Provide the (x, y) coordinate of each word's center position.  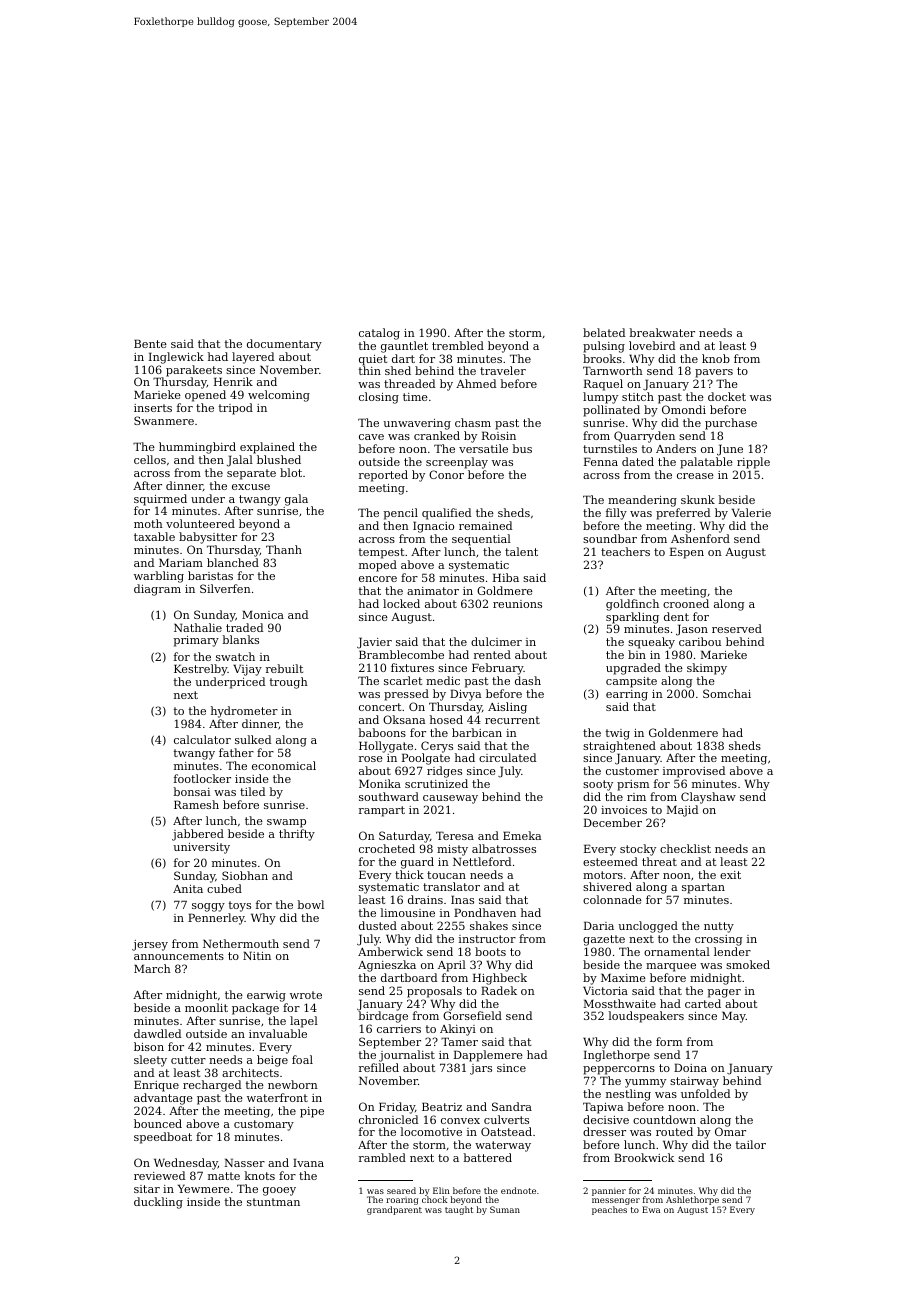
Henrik (233, 381)
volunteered (200, 523)
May (734, 1017)
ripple (753, 463)
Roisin (499, 435)
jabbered (198, 835)
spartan (703, 888)
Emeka (522, 835)
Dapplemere (488, 1056)
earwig (266, 996)
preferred (683, 514)
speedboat (163, 1138)
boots (490, 951)
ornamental (677, 951)
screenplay (457, 463)
